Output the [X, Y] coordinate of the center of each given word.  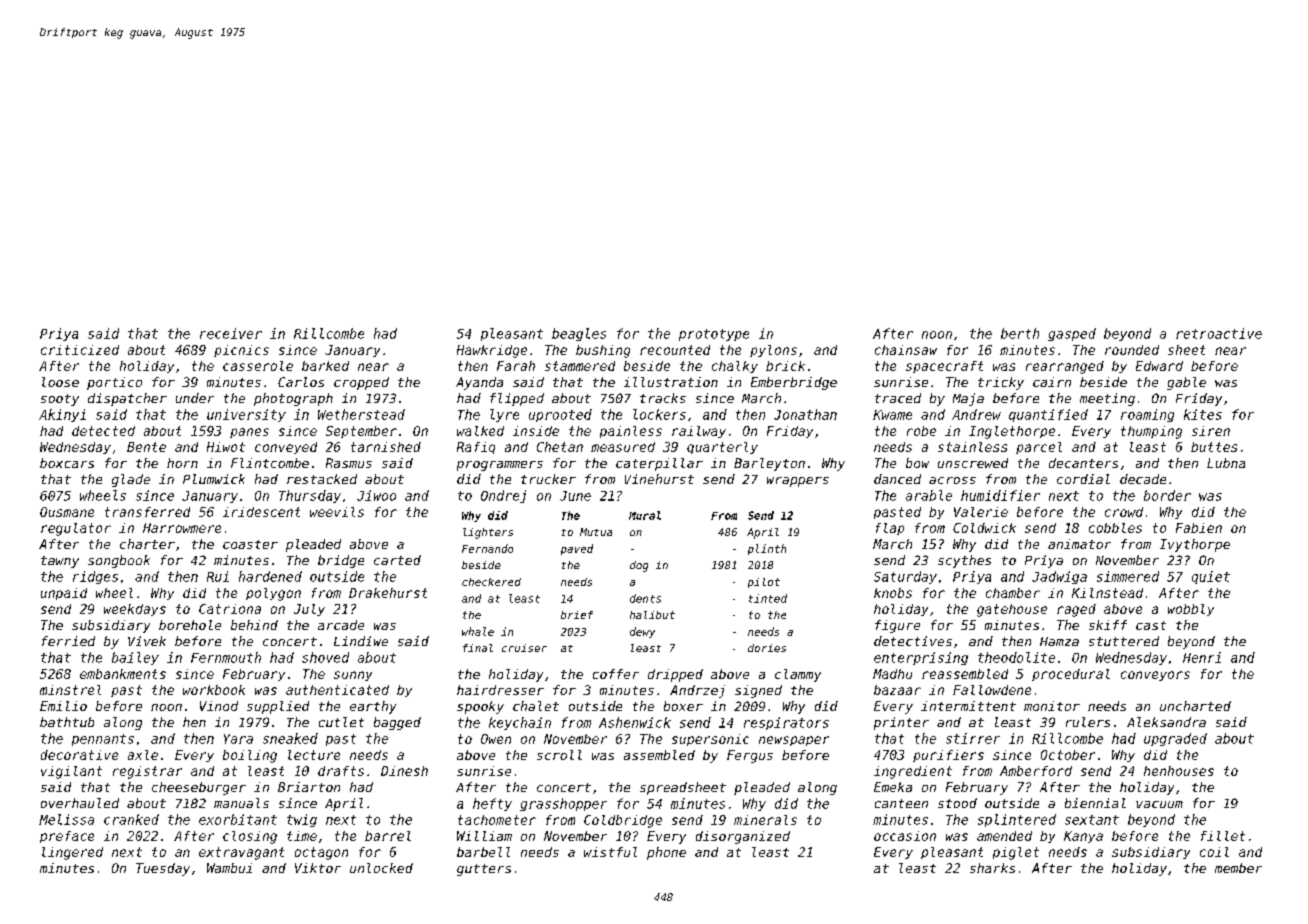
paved [577, 549]
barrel [388, 836]
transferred [147, 512]
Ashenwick [635, 722]
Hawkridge [492, 351]
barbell [483, 852]
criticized [80, 350]
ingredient [913, 772]
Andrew [976, 414]
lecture [314, 755]
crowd [1124, 512]
